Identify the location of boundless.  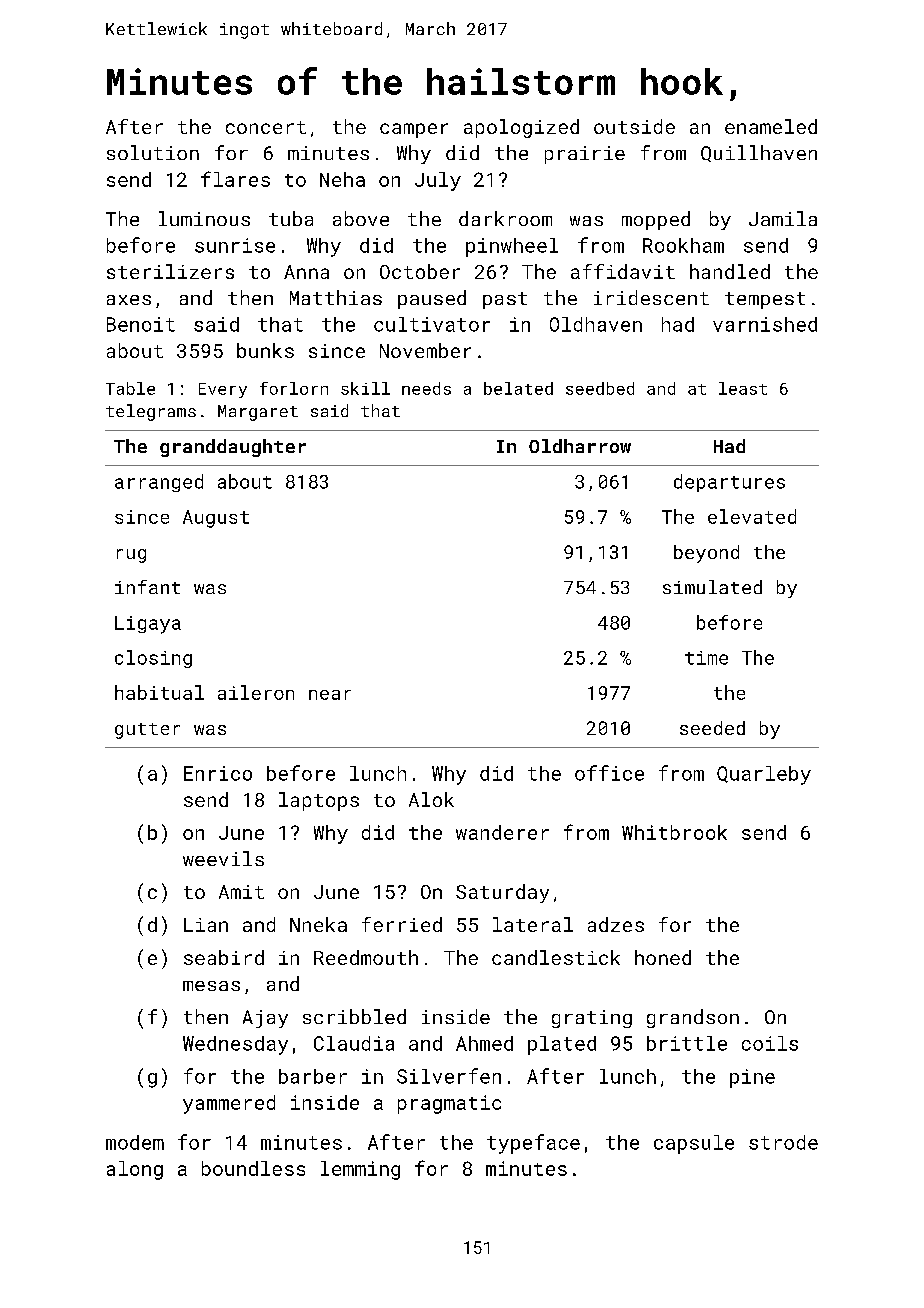
(253, 1168).
